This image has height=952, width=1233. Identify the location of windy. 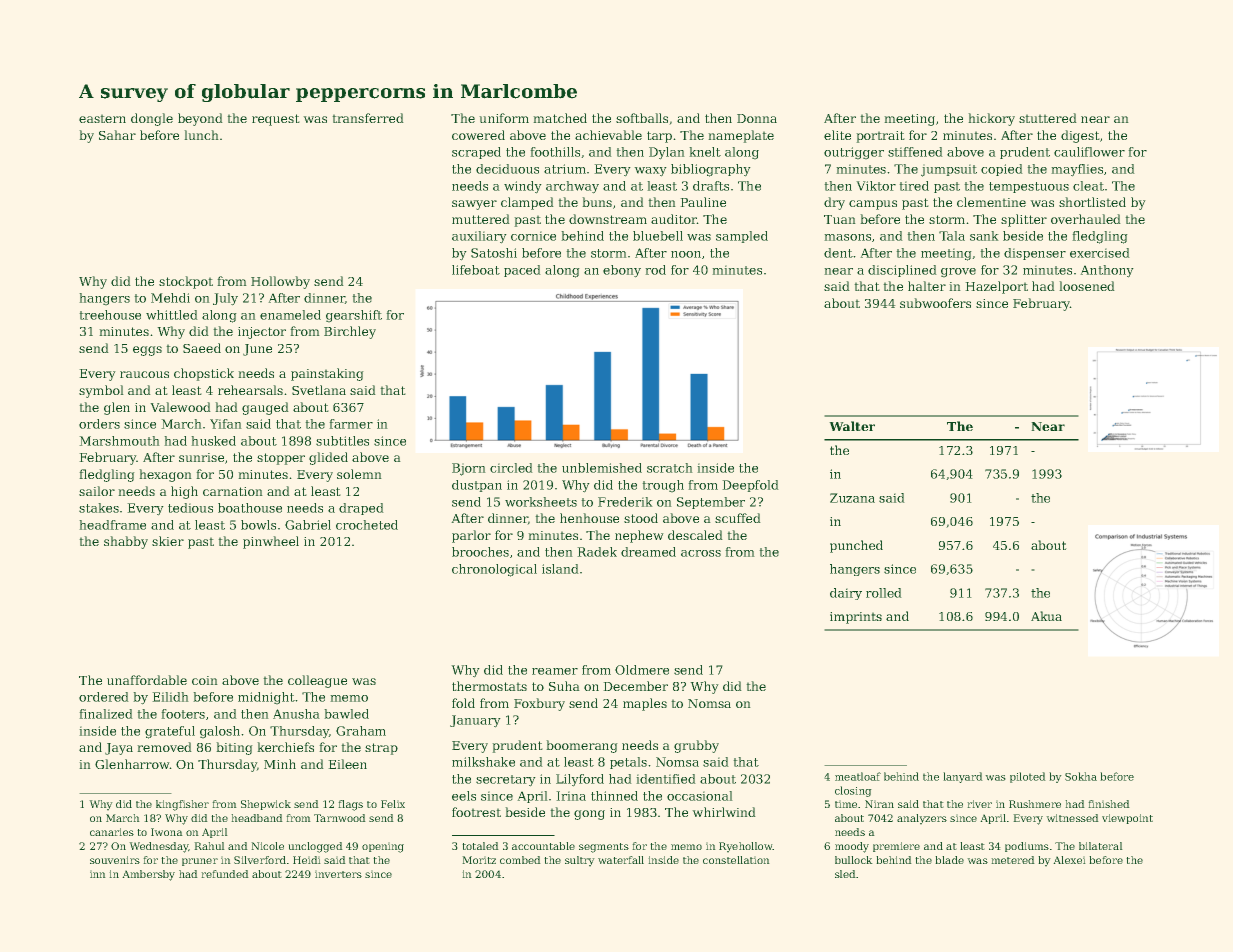
(522, 187).
